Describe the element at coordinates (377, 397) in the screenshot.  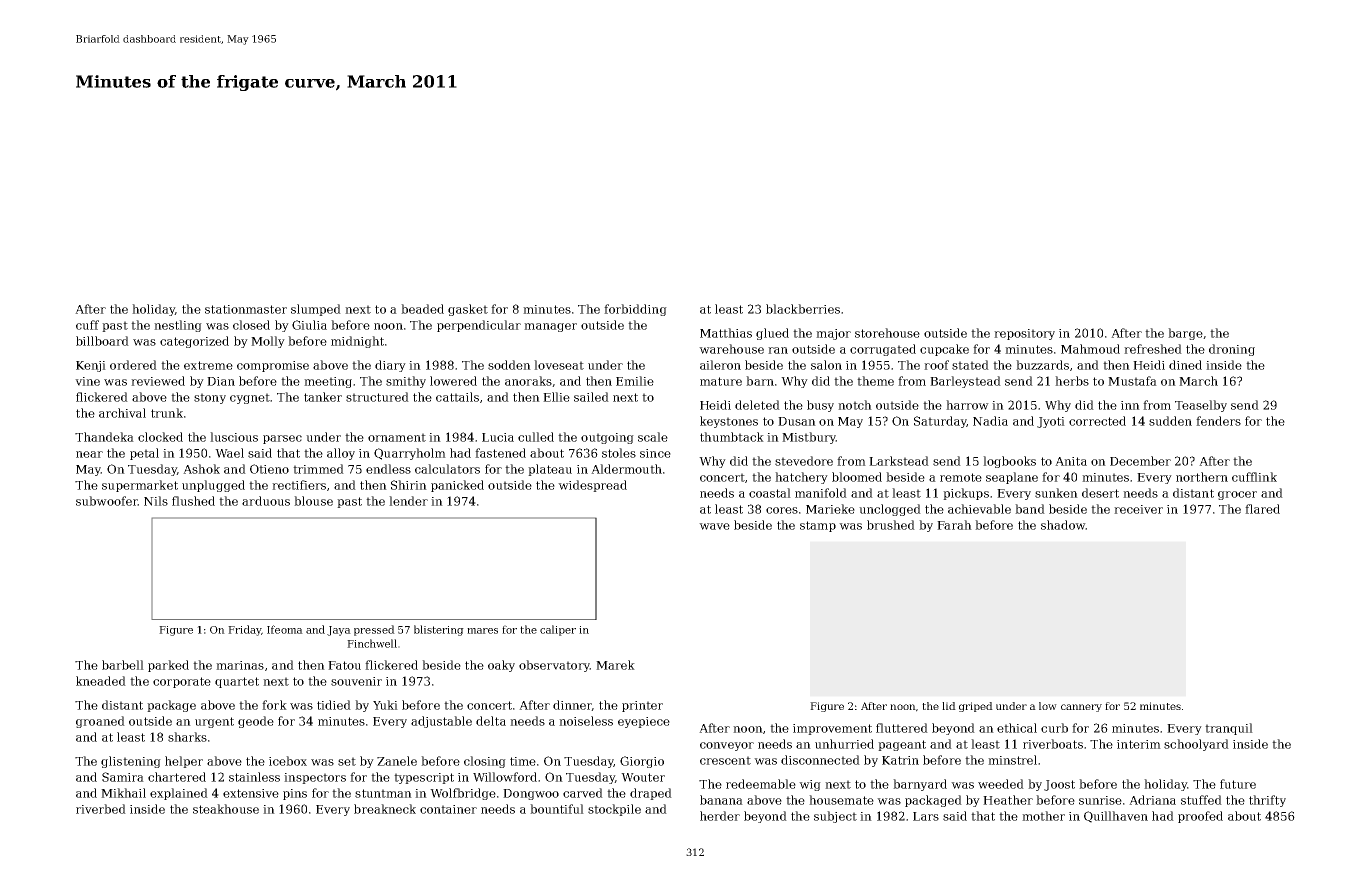
I see `structured` at that location.
